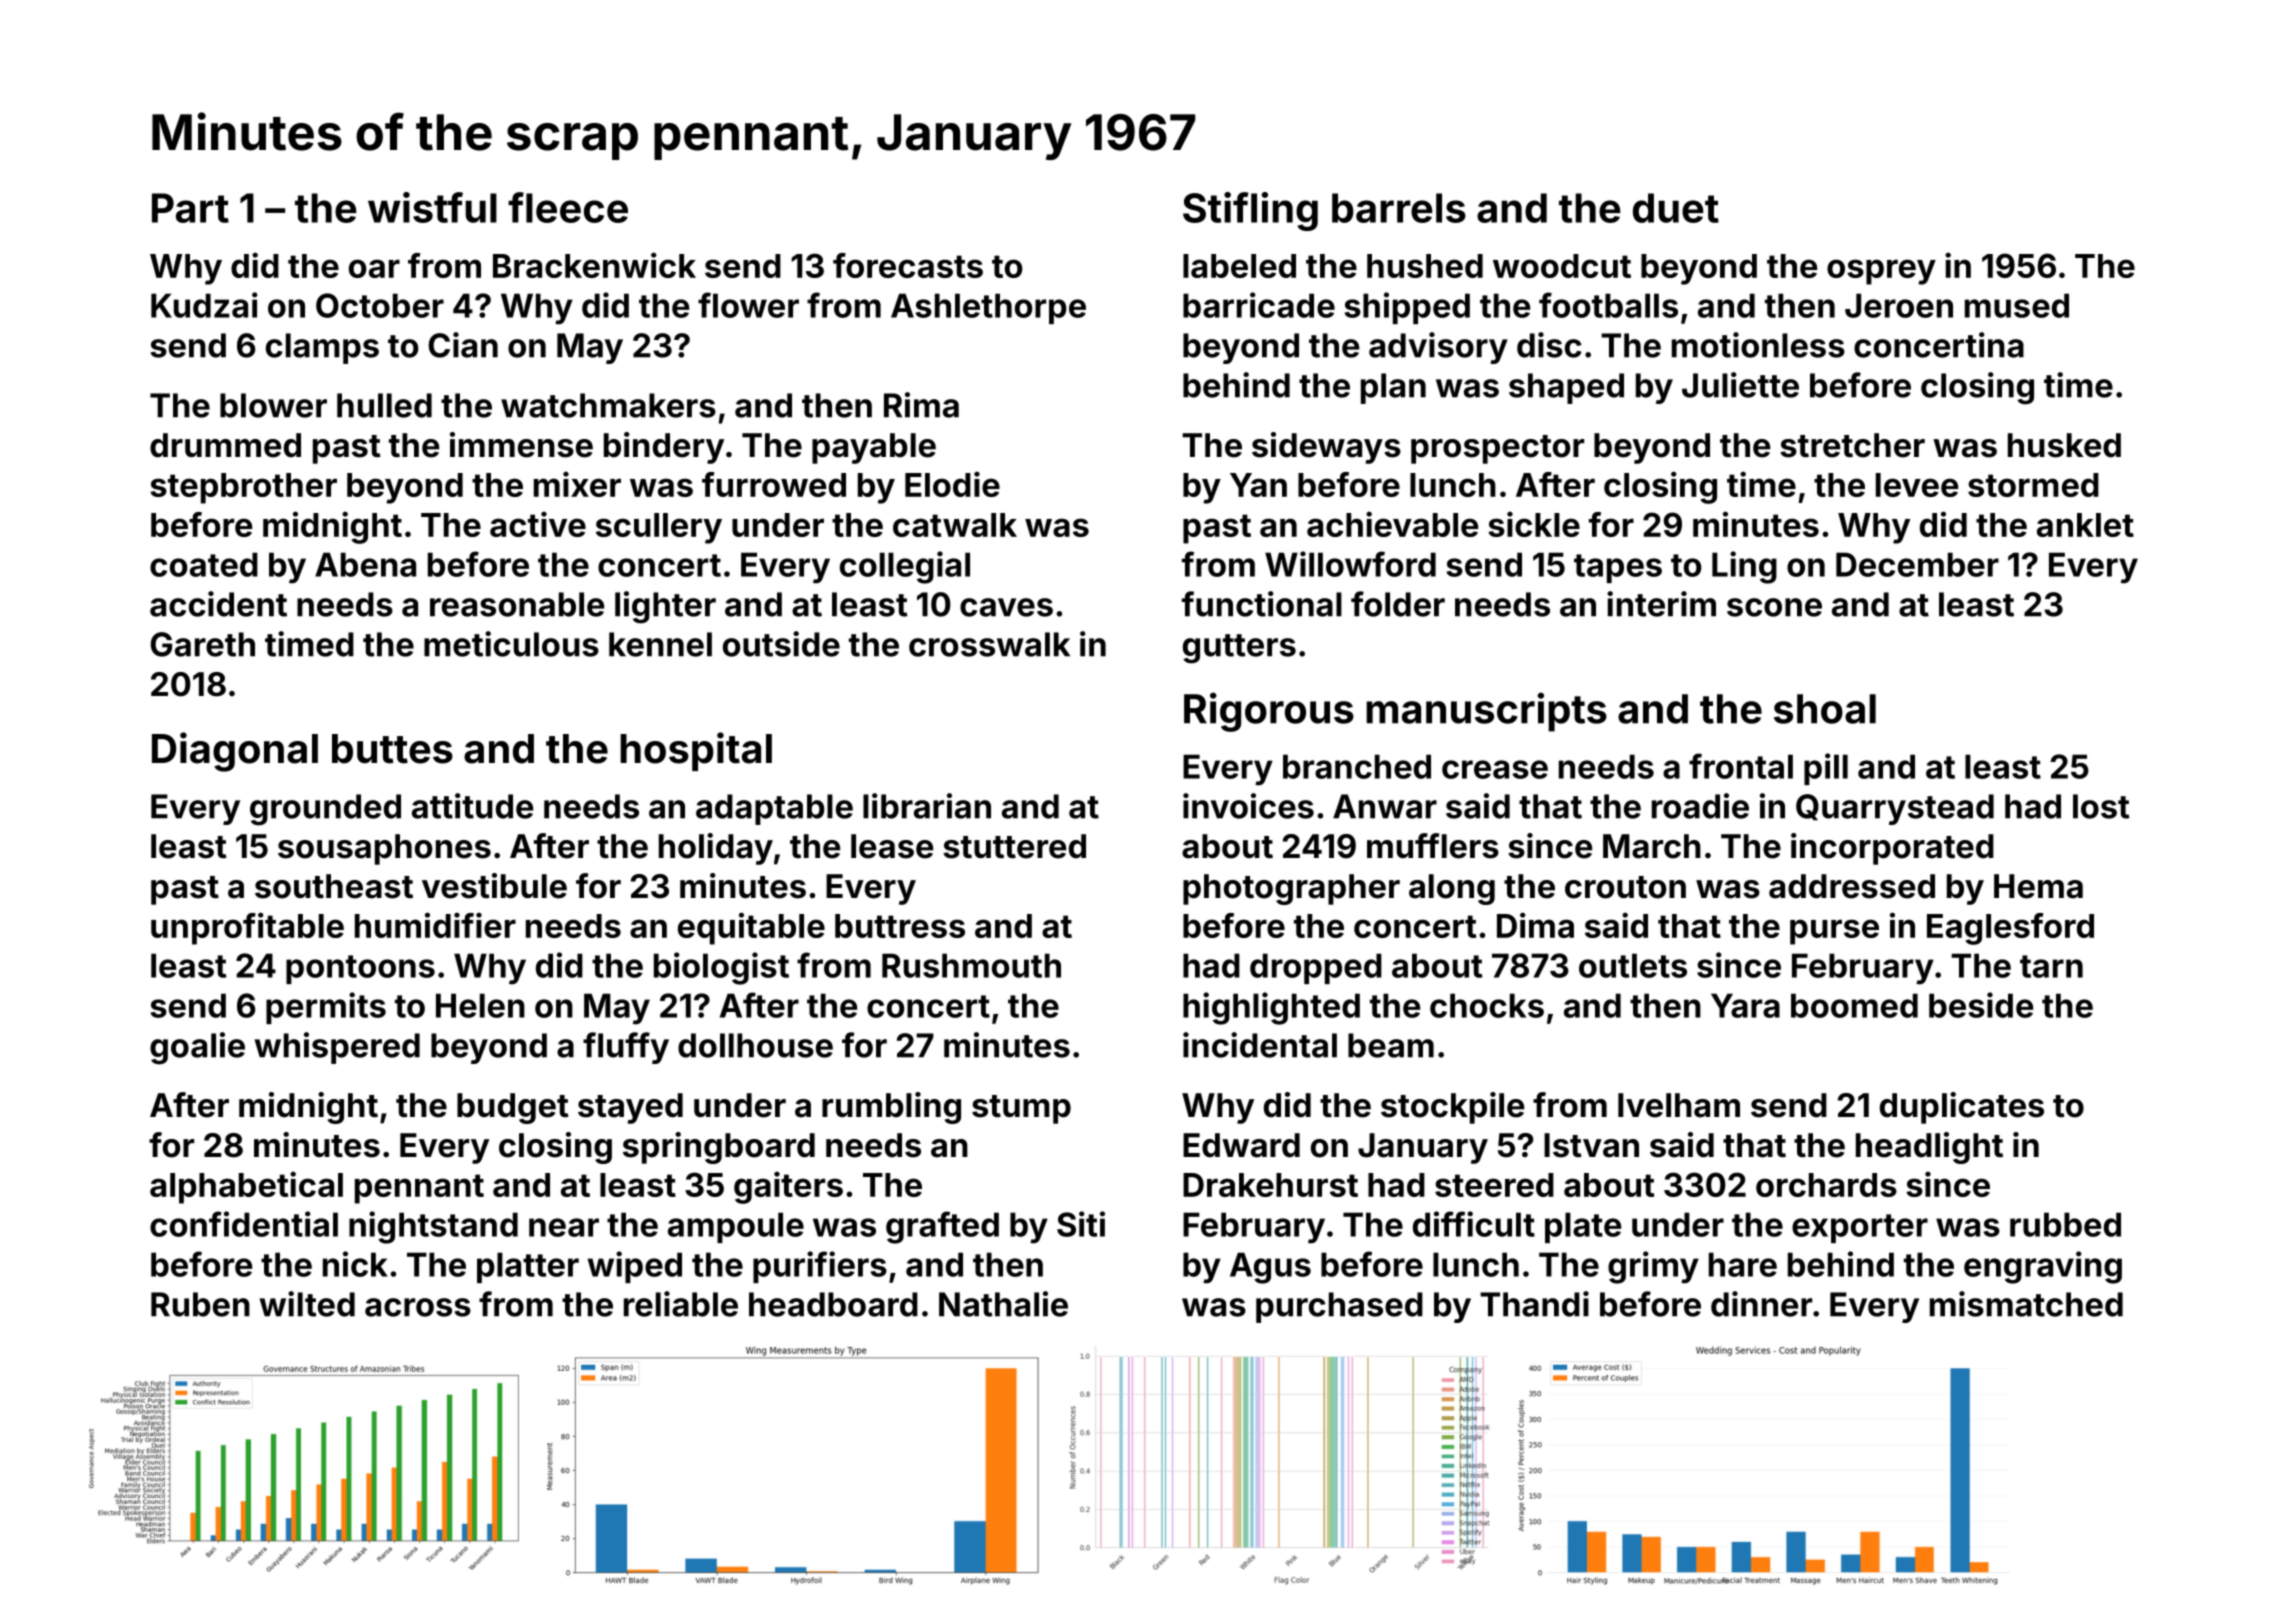 The image size is (2292, 1620). What do you see at coordinates (355, 1264) in the screenshot?
I see `nick` at bounding box center [355, 1264].
